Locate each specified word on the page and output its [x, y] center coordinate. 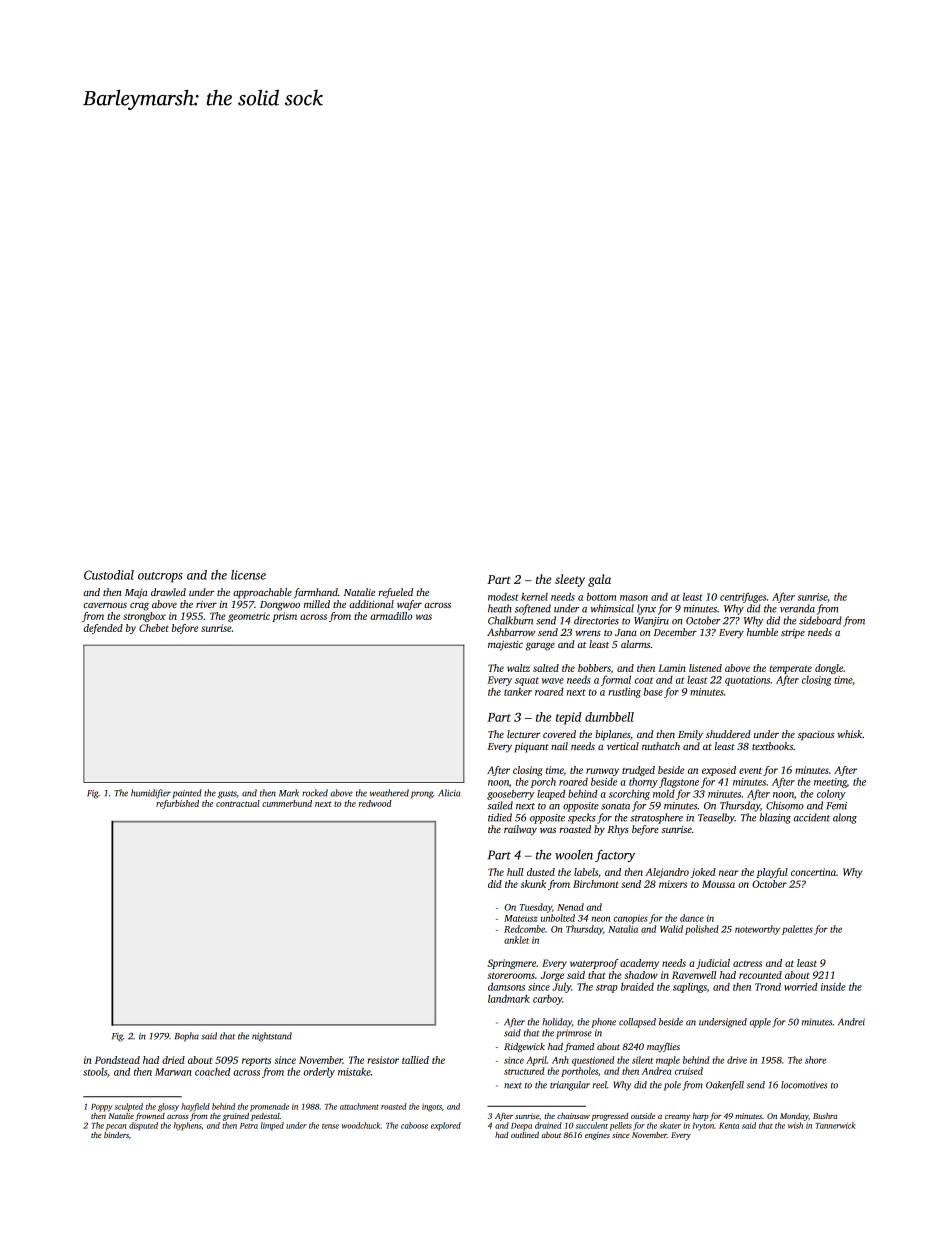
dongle [829, 669]
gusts [227, 795]
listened [705, 668]
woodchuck [361, 1125]
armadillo [391, 616]
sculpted [129, 1107]
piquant [531, 747]
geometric [249, 617]
